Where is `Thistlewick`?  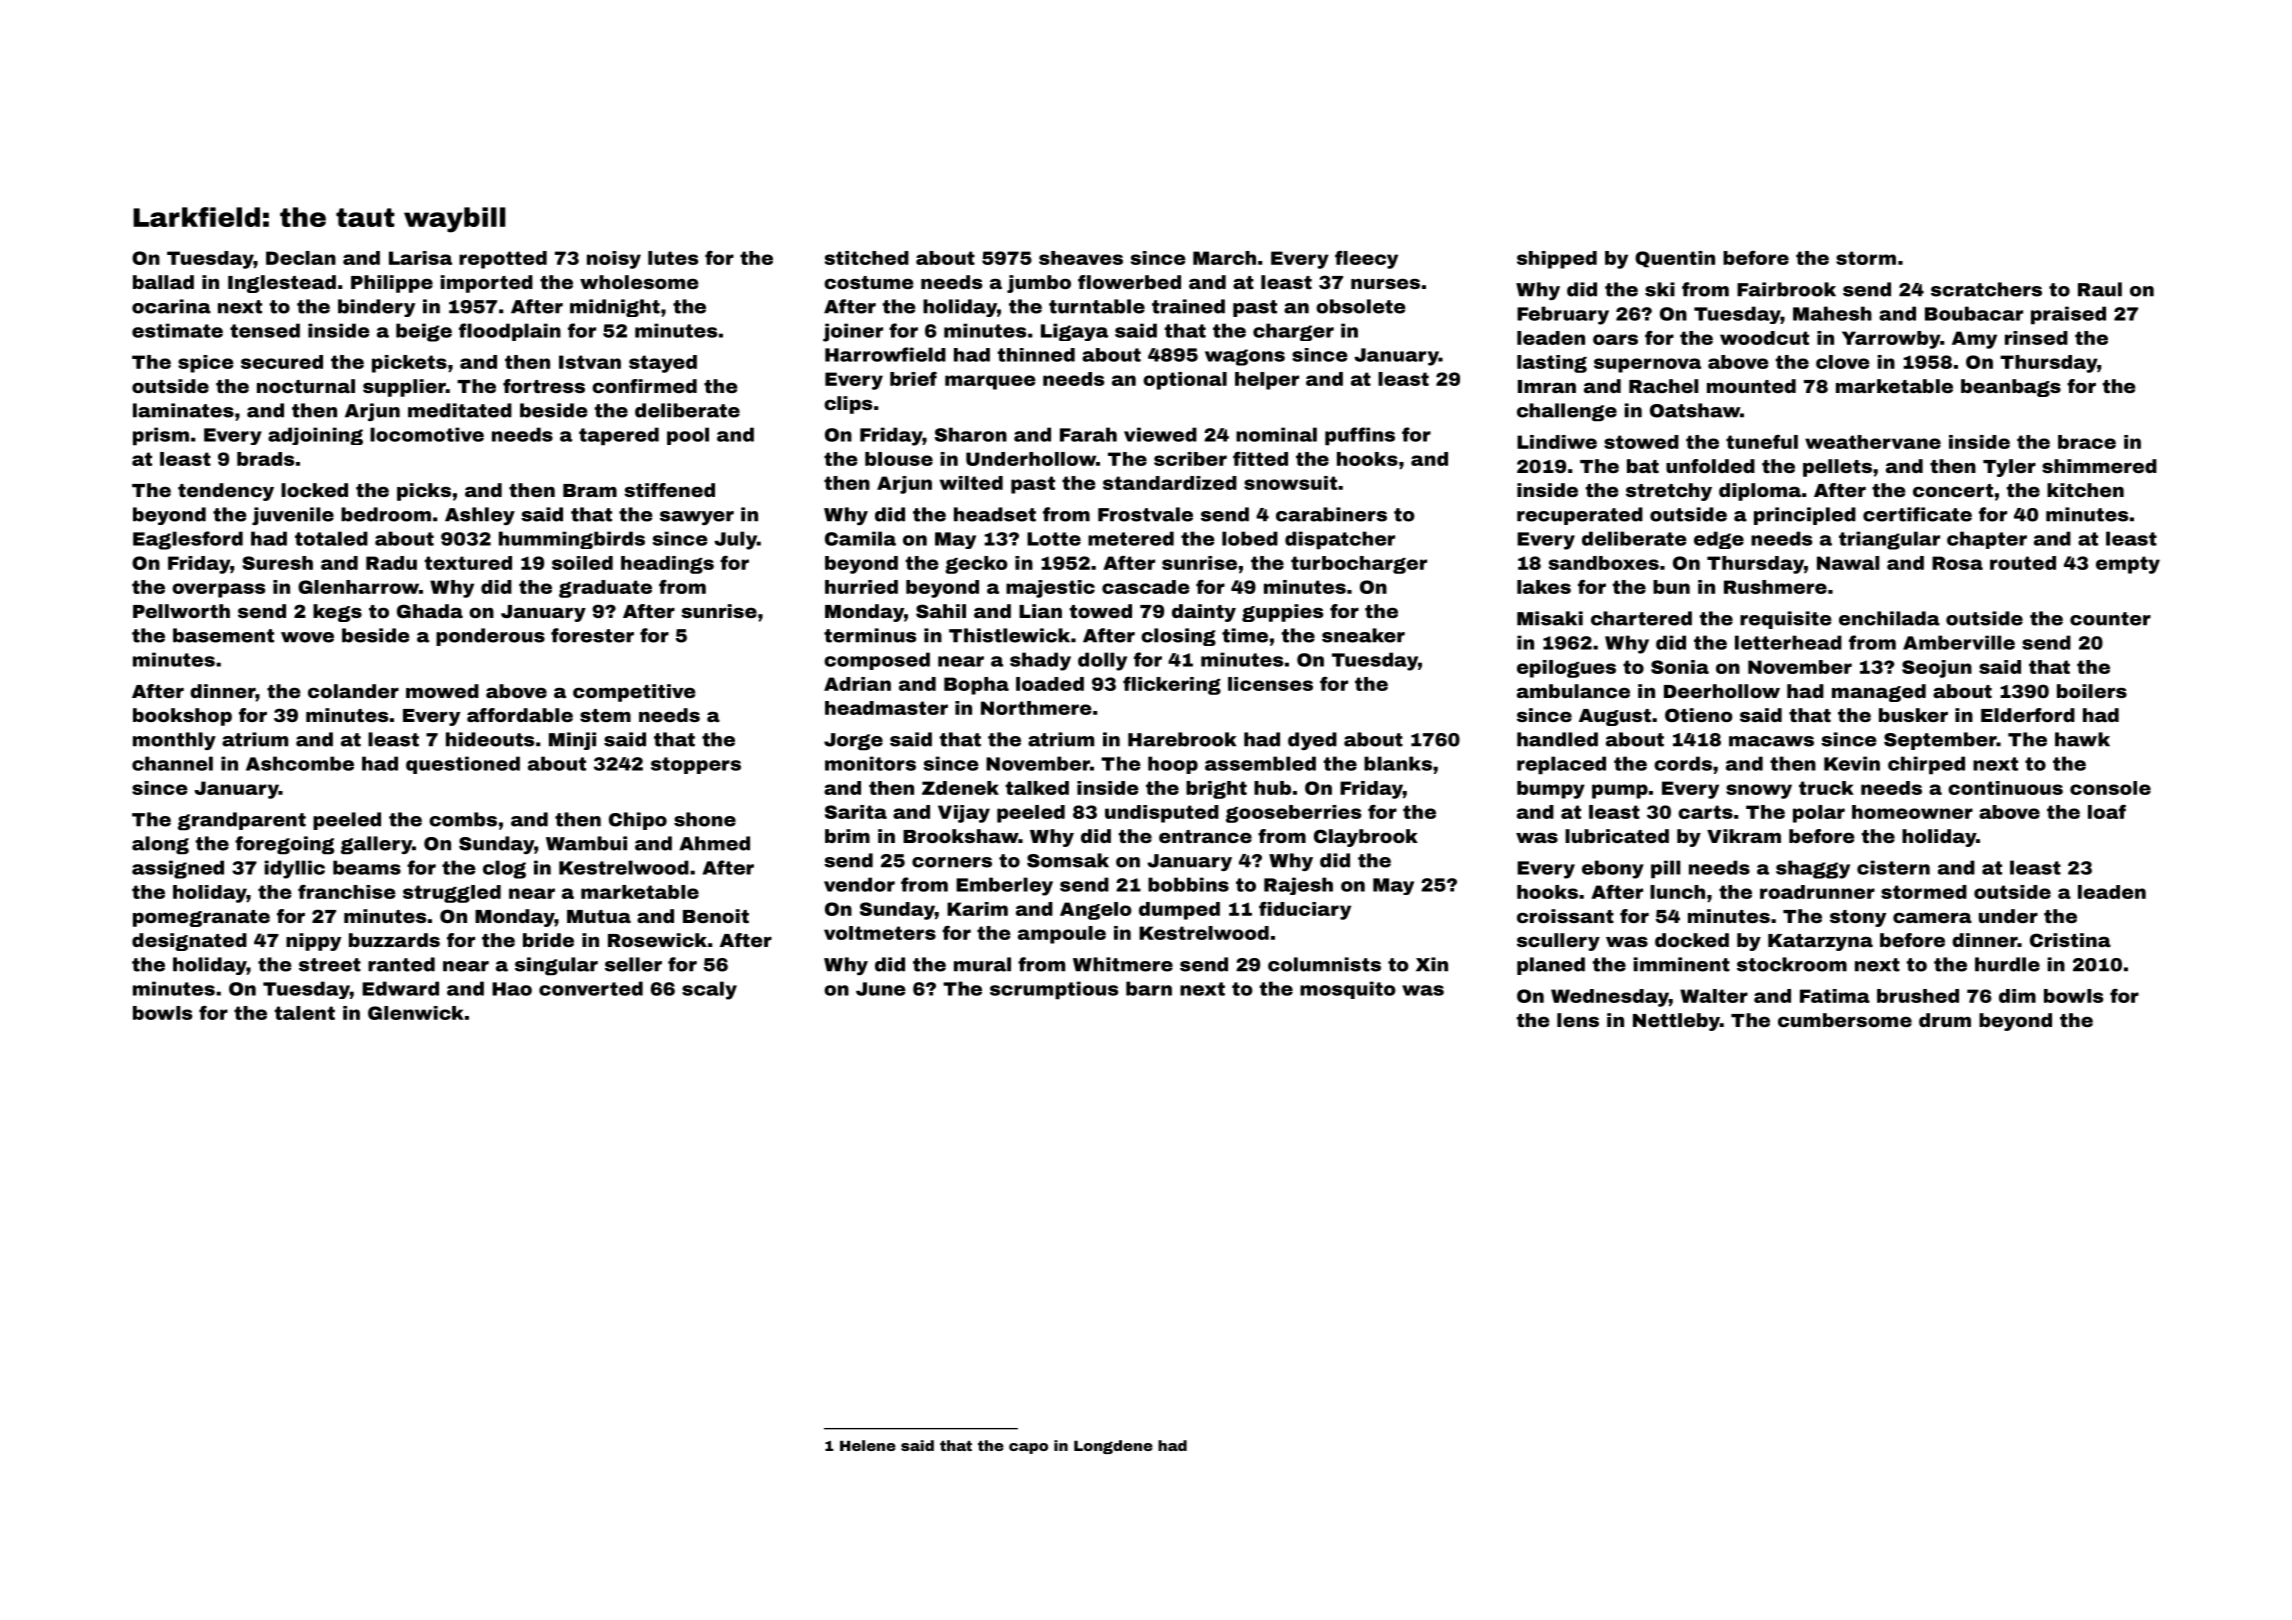 Thistlewick is located at coordinates (1009, 635).
